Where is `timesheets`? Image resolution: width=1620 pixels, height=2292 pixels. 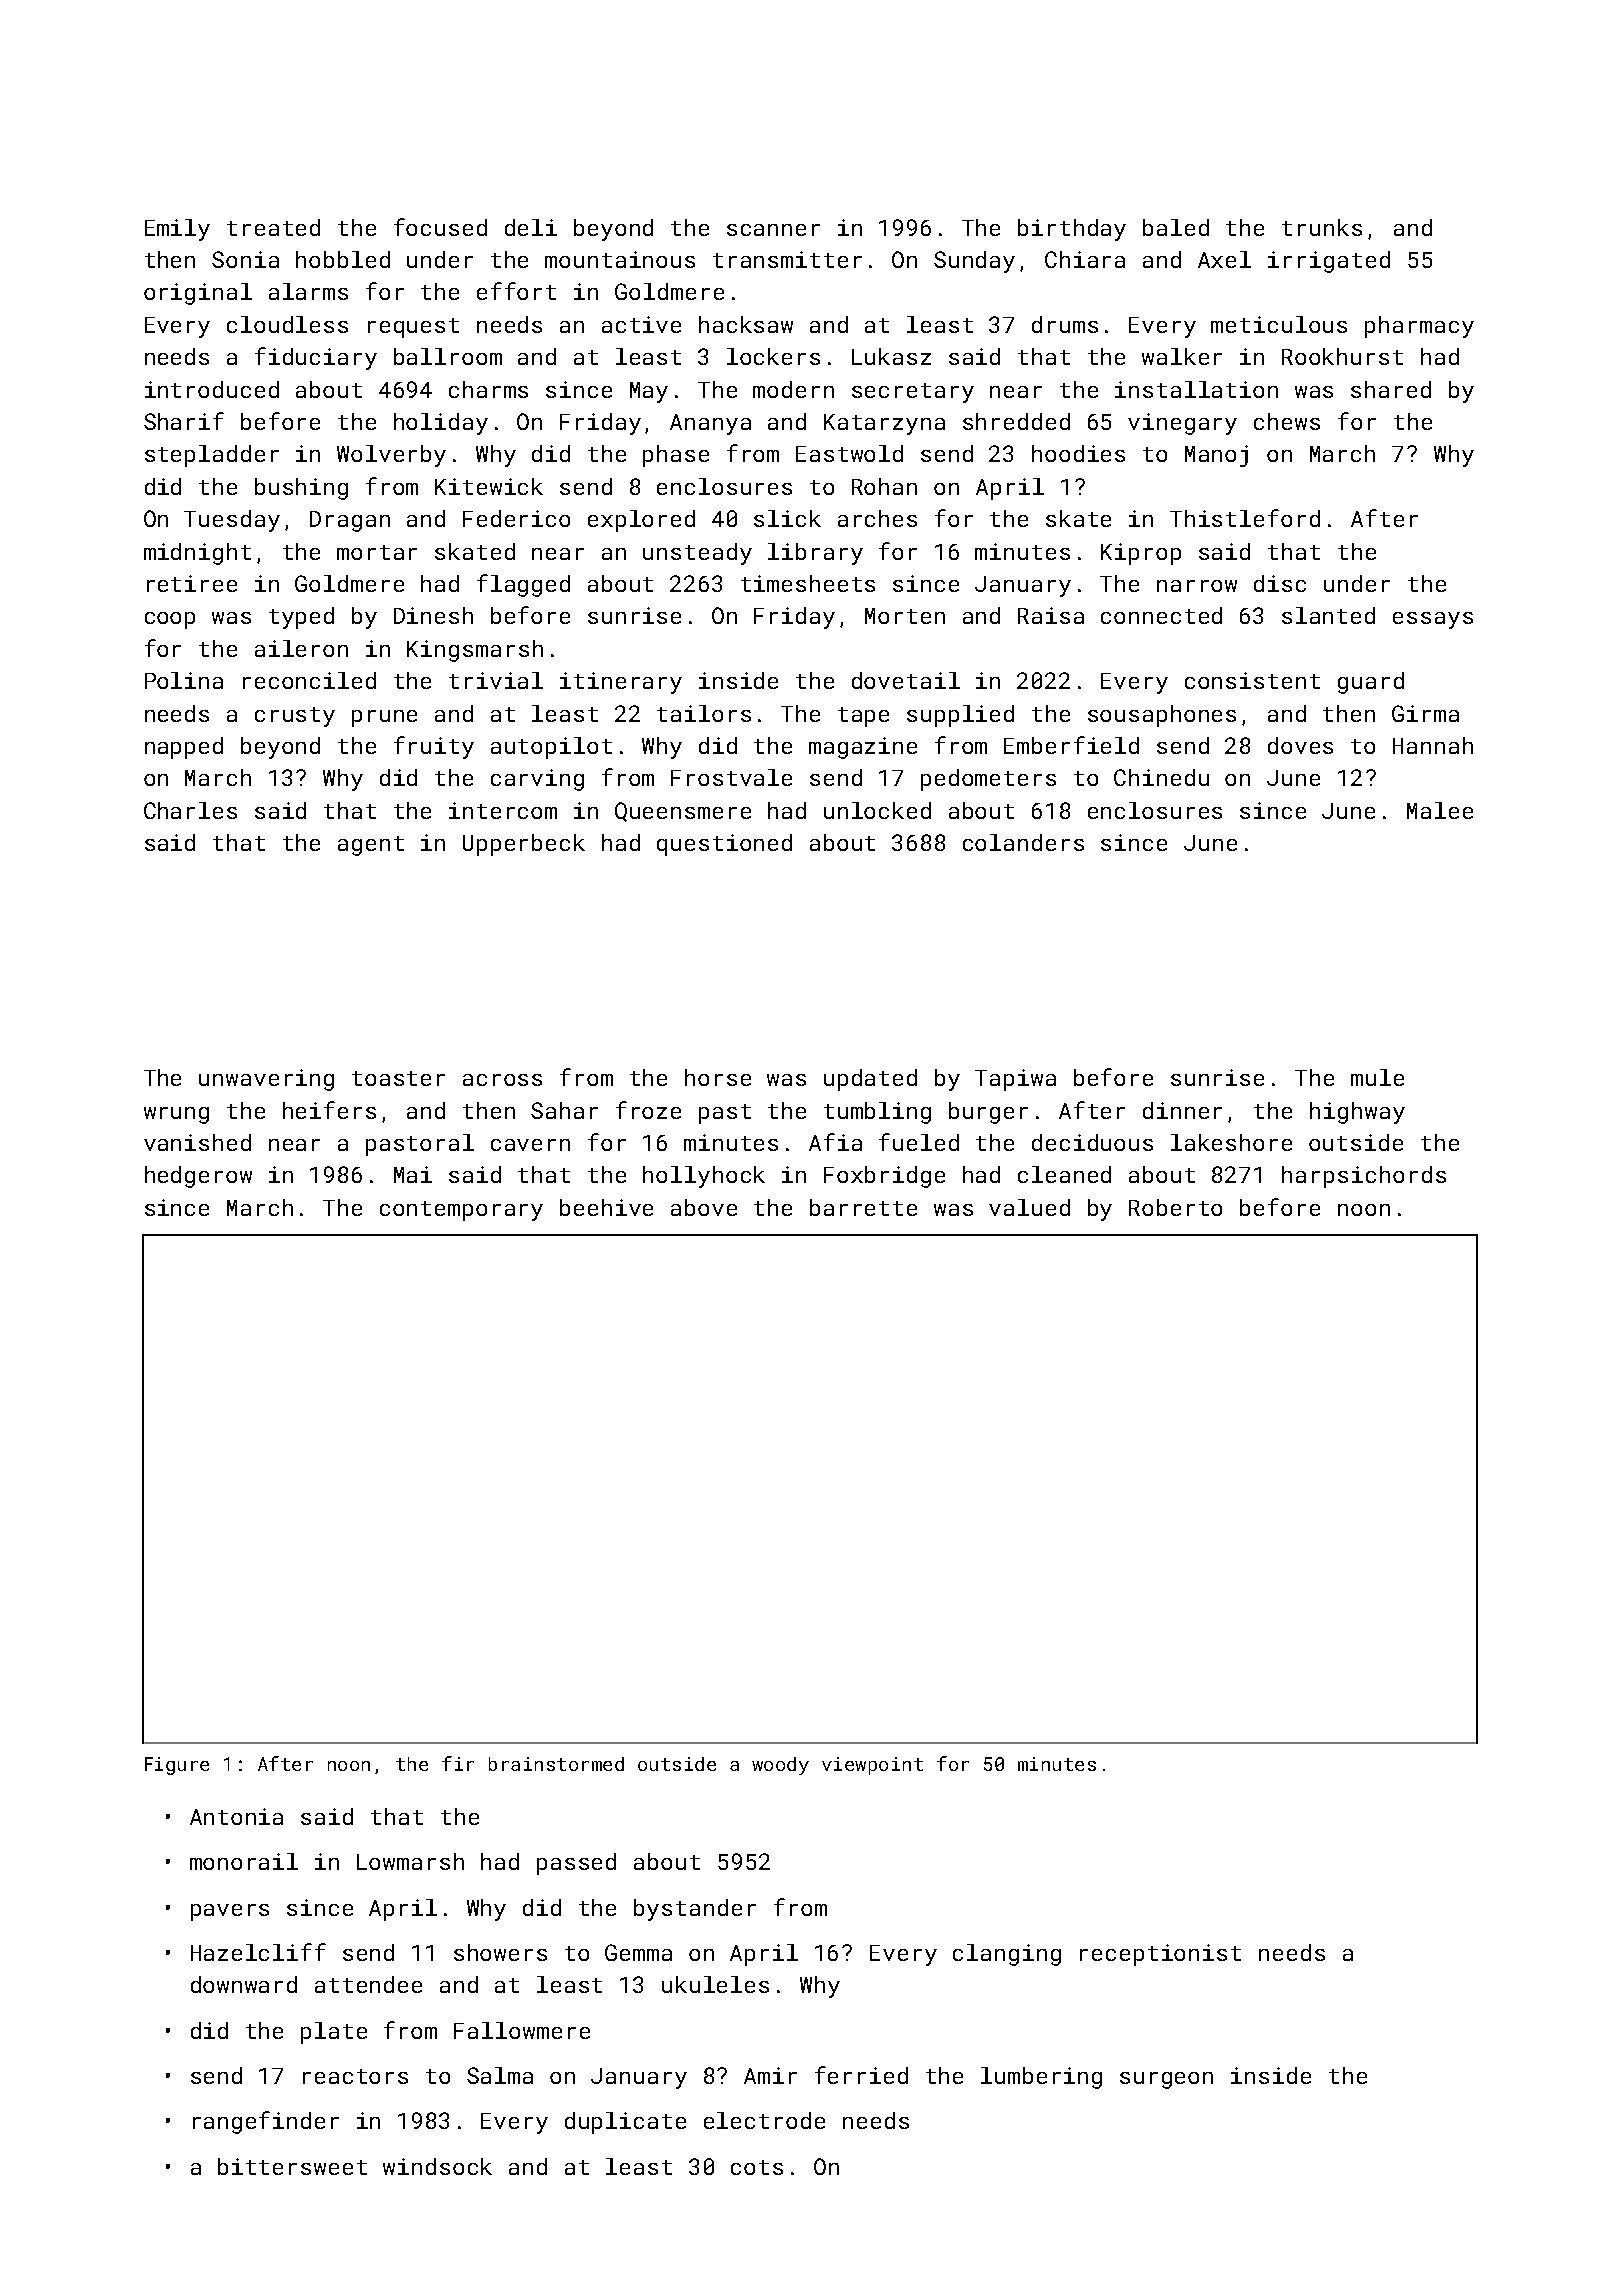
timesheets is located at coordinates (808, 583).
